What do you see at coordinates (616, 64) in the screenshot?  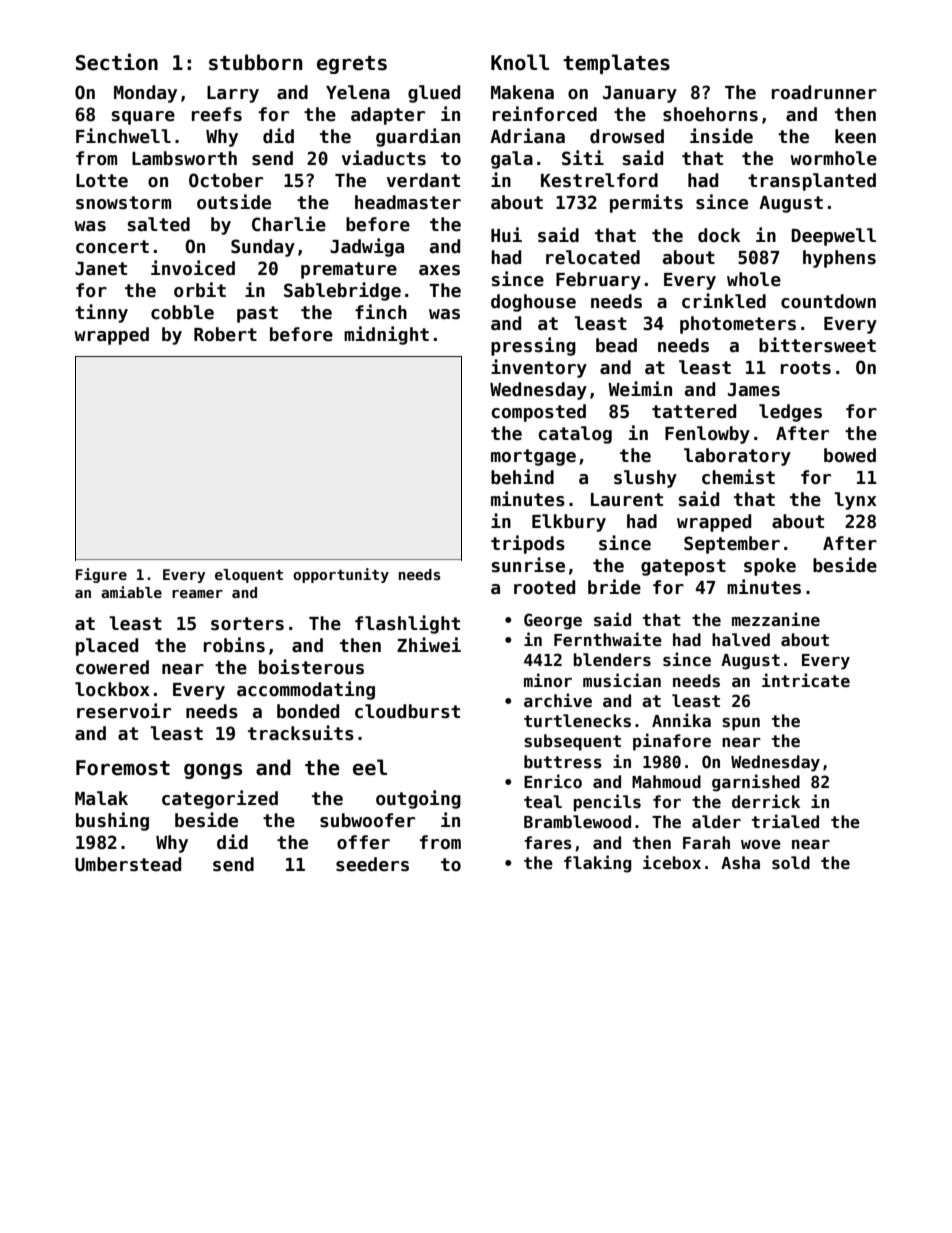 I see `templates` at bounding box center [616, 64].
